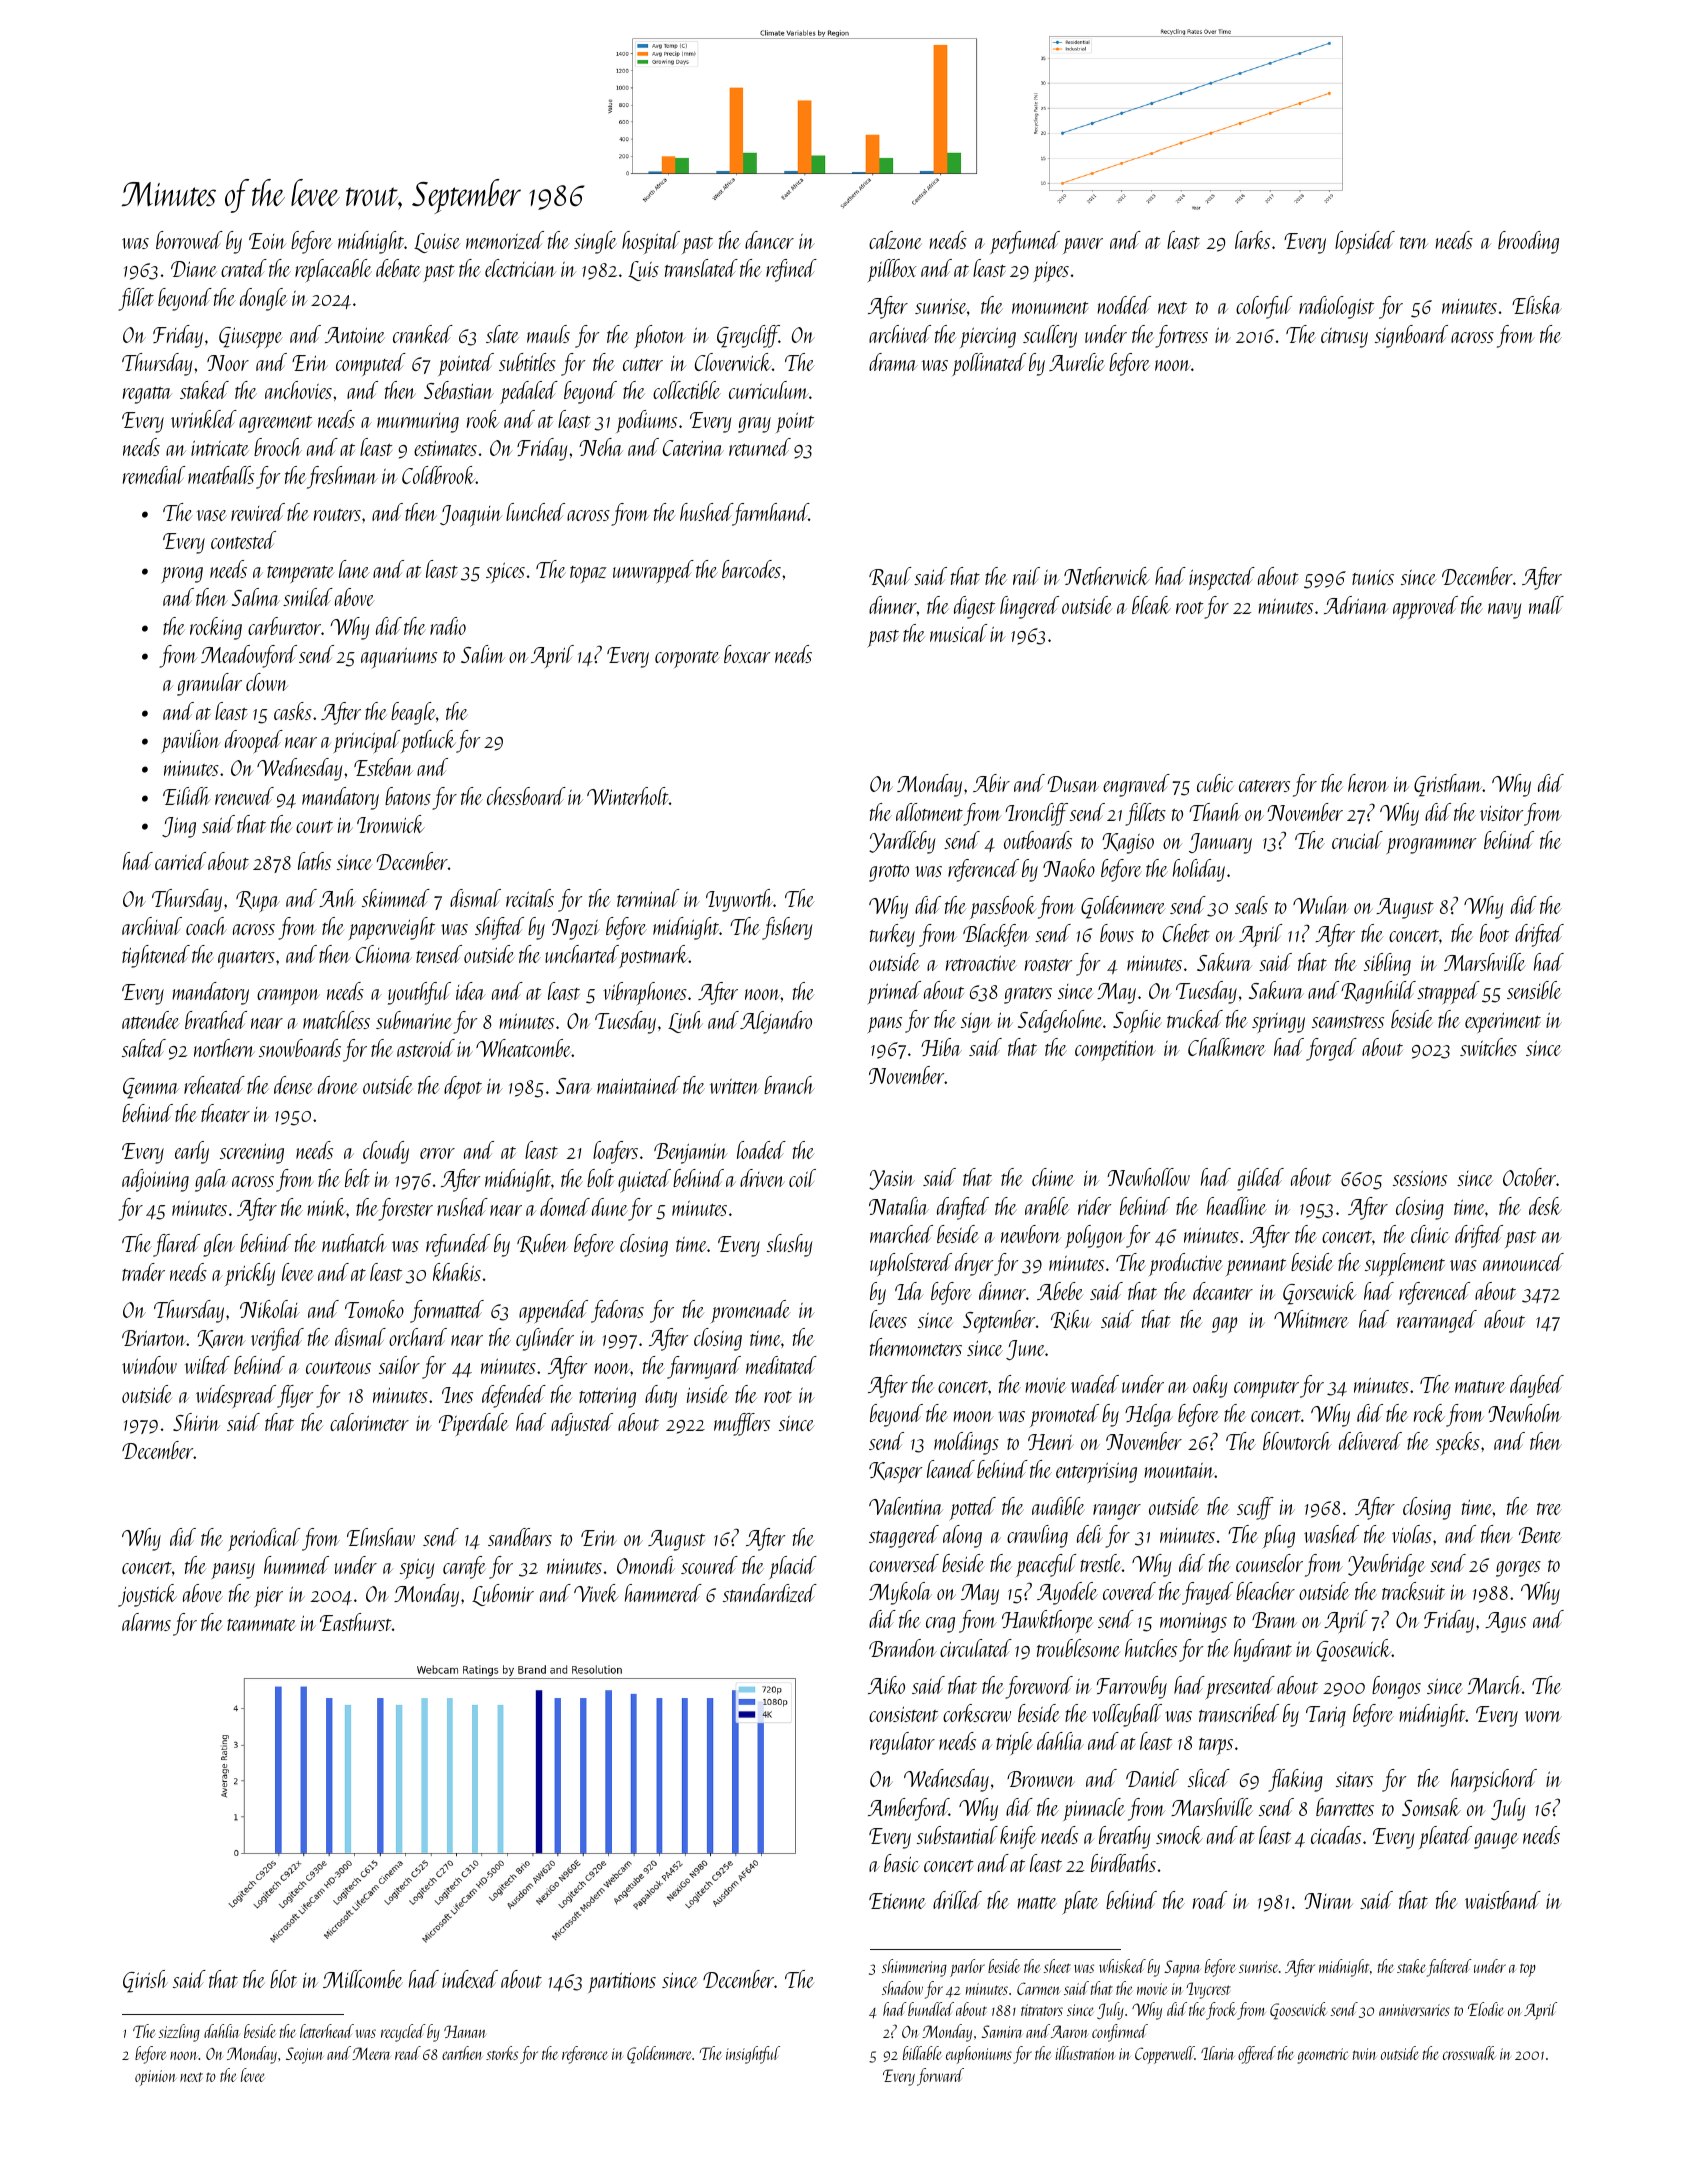 Image resolution: width=1683 pixels, height=2178 pixels. What do you see at coordinates (1534, 990) in the screenshot?
I see `sensible` at bounding box center [1534, 990].
